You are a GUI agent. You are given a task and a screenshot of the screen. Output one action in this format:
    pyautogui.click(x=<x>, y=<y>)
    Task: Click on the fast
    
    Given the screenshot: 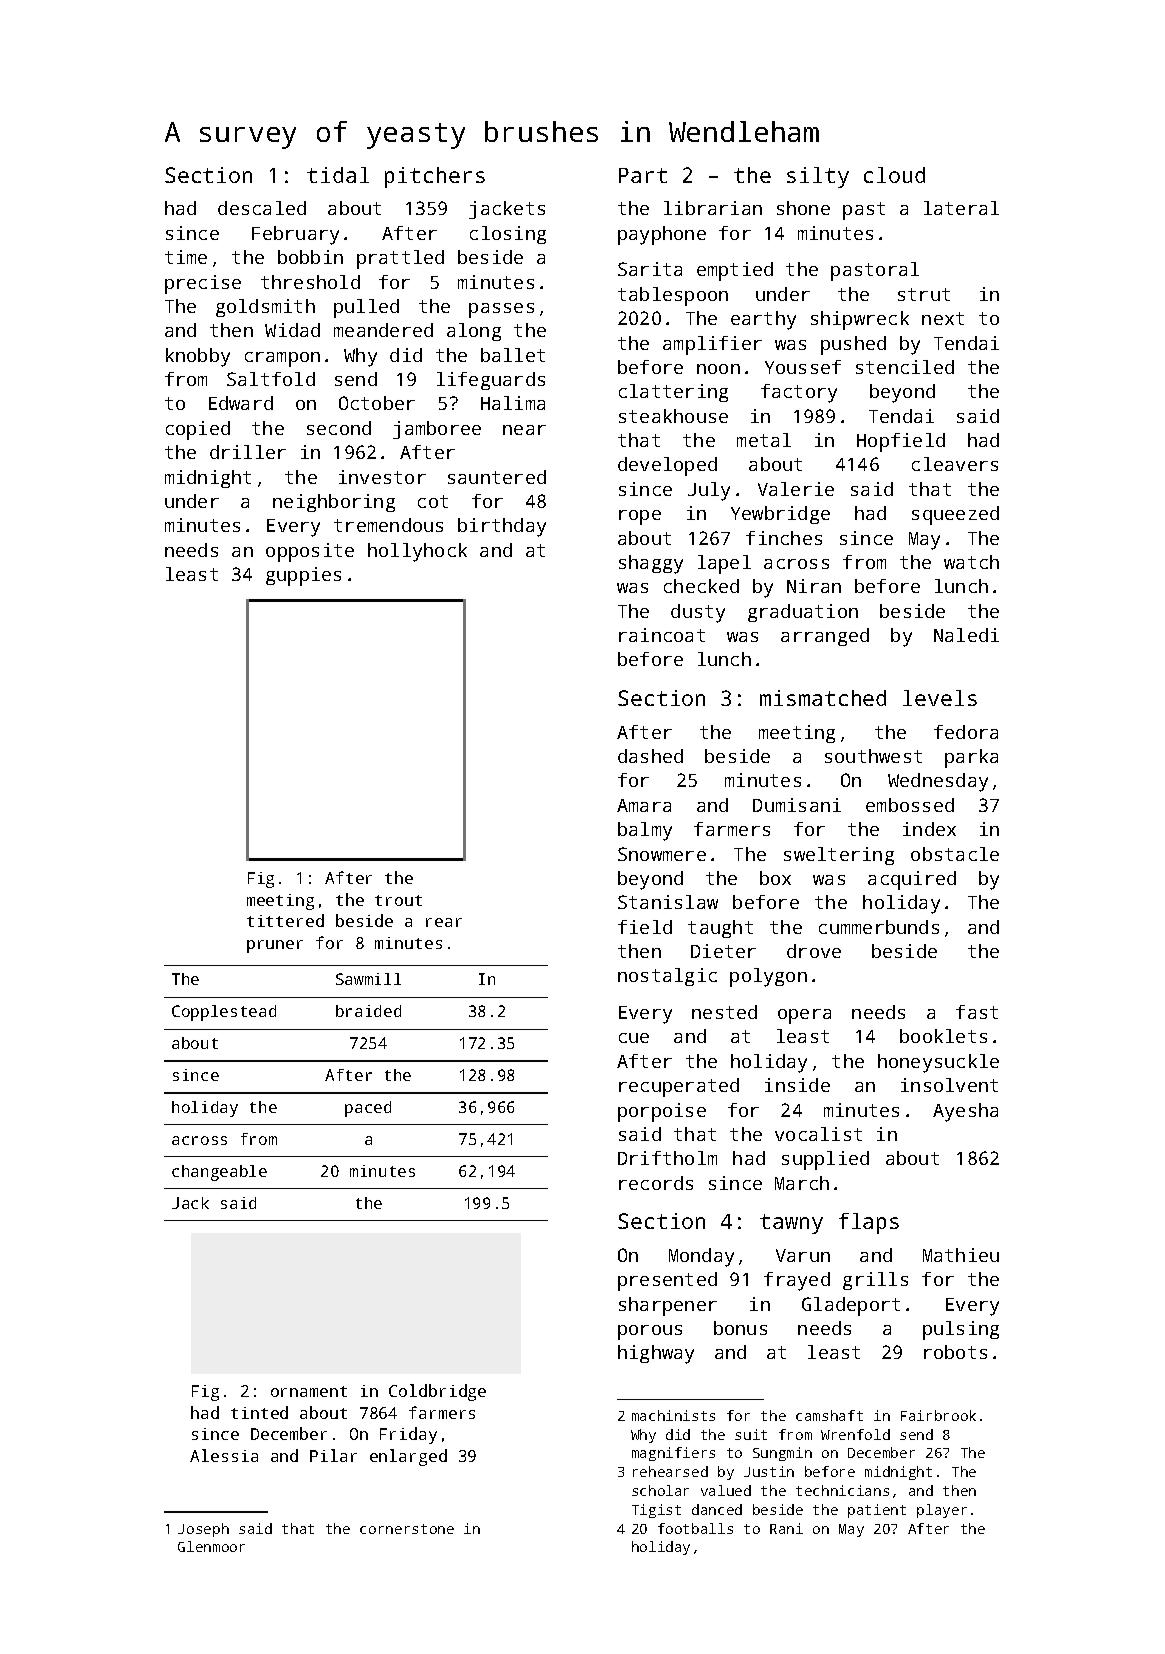 What is the action you would take?
    pyautogui.click(x=977, y=1012)
